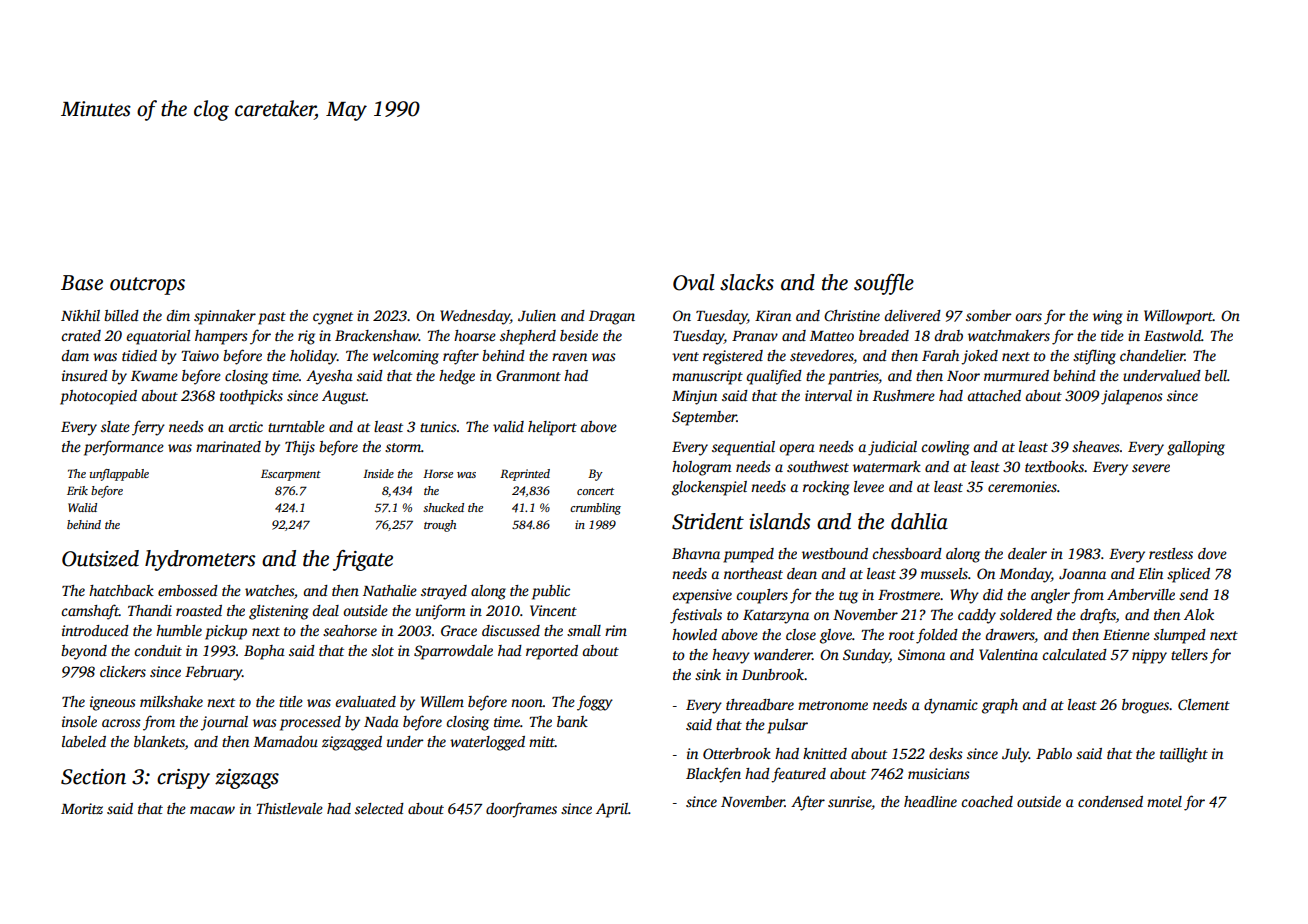 This screenshot has width=1308, height=924. I want to click on outcrops, so click(147, 286).
